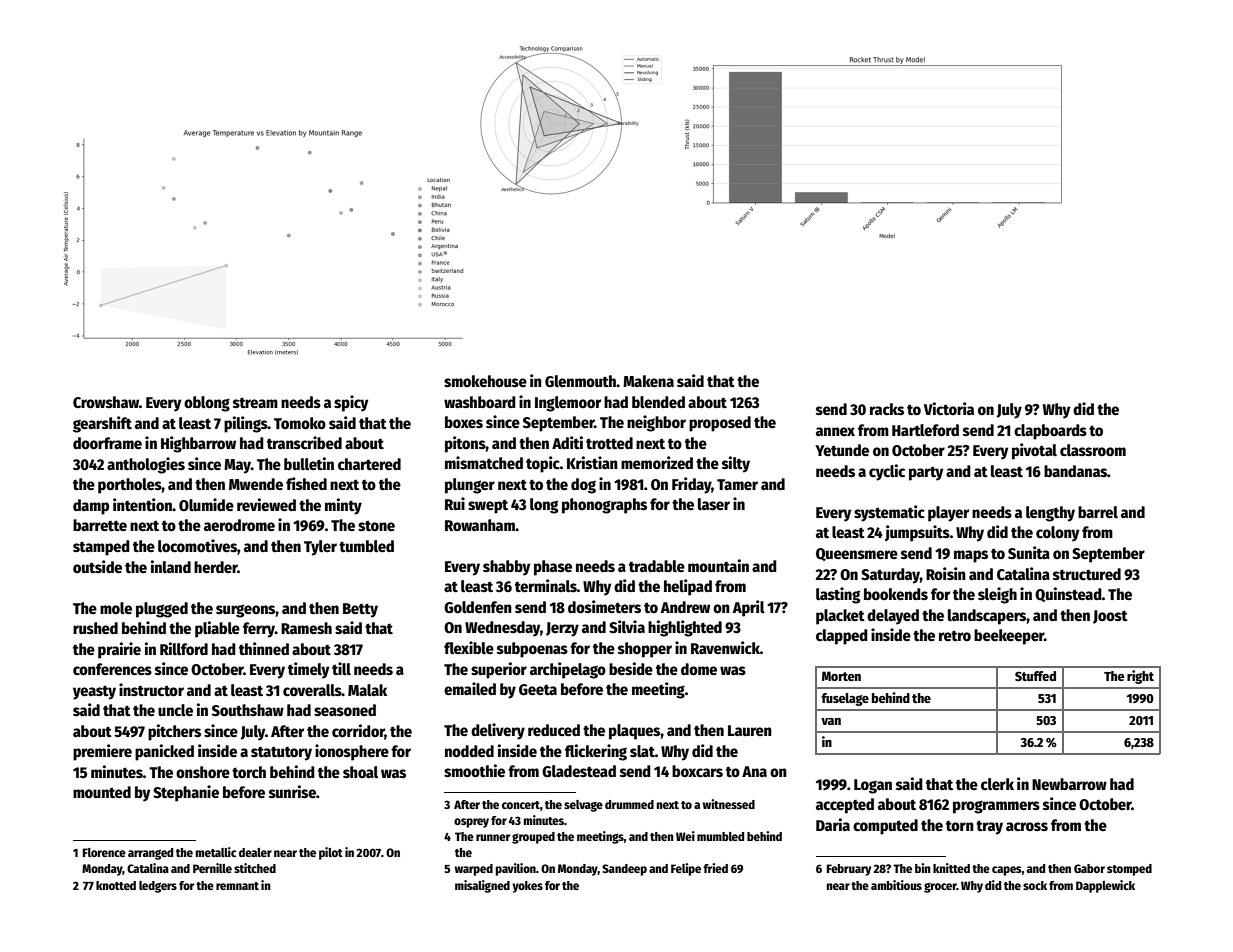 This screenshot has height=952, width=1233. I want to click on Makena, so click(648, 381).
